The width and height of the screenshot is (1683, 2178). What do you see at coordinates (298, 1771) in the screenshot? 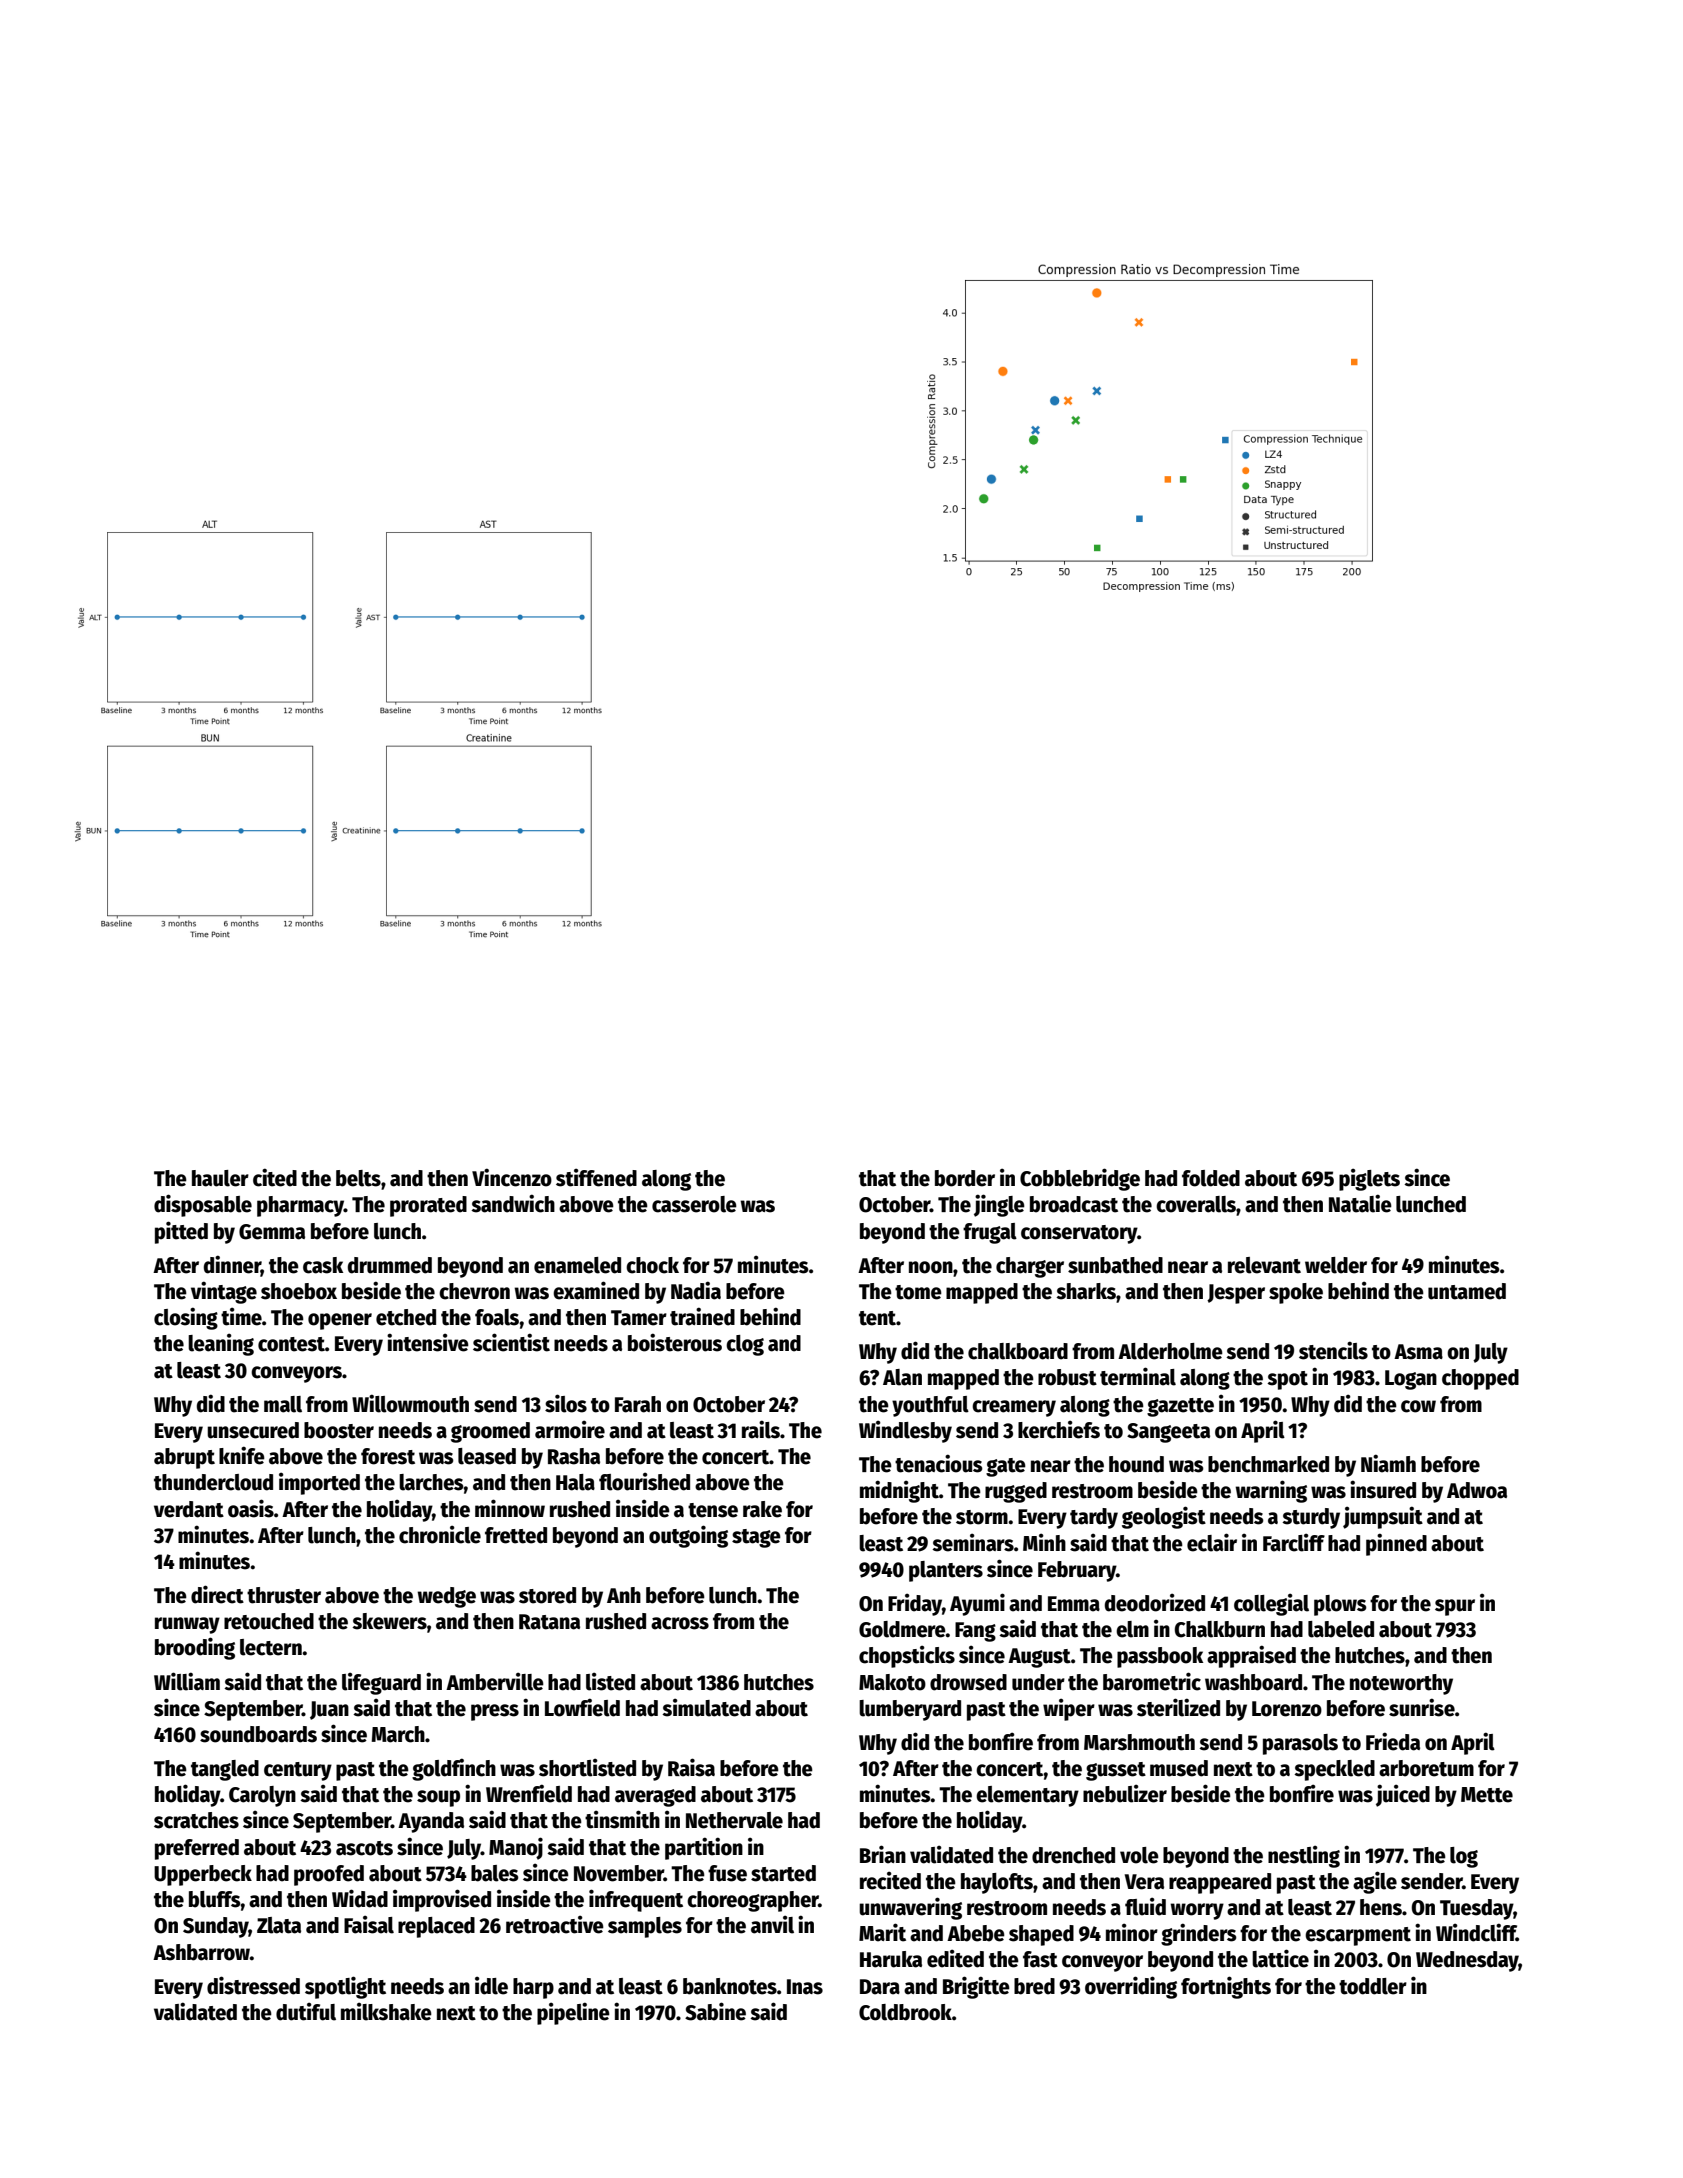
I see `century` at bounding box center [298, 1771].
